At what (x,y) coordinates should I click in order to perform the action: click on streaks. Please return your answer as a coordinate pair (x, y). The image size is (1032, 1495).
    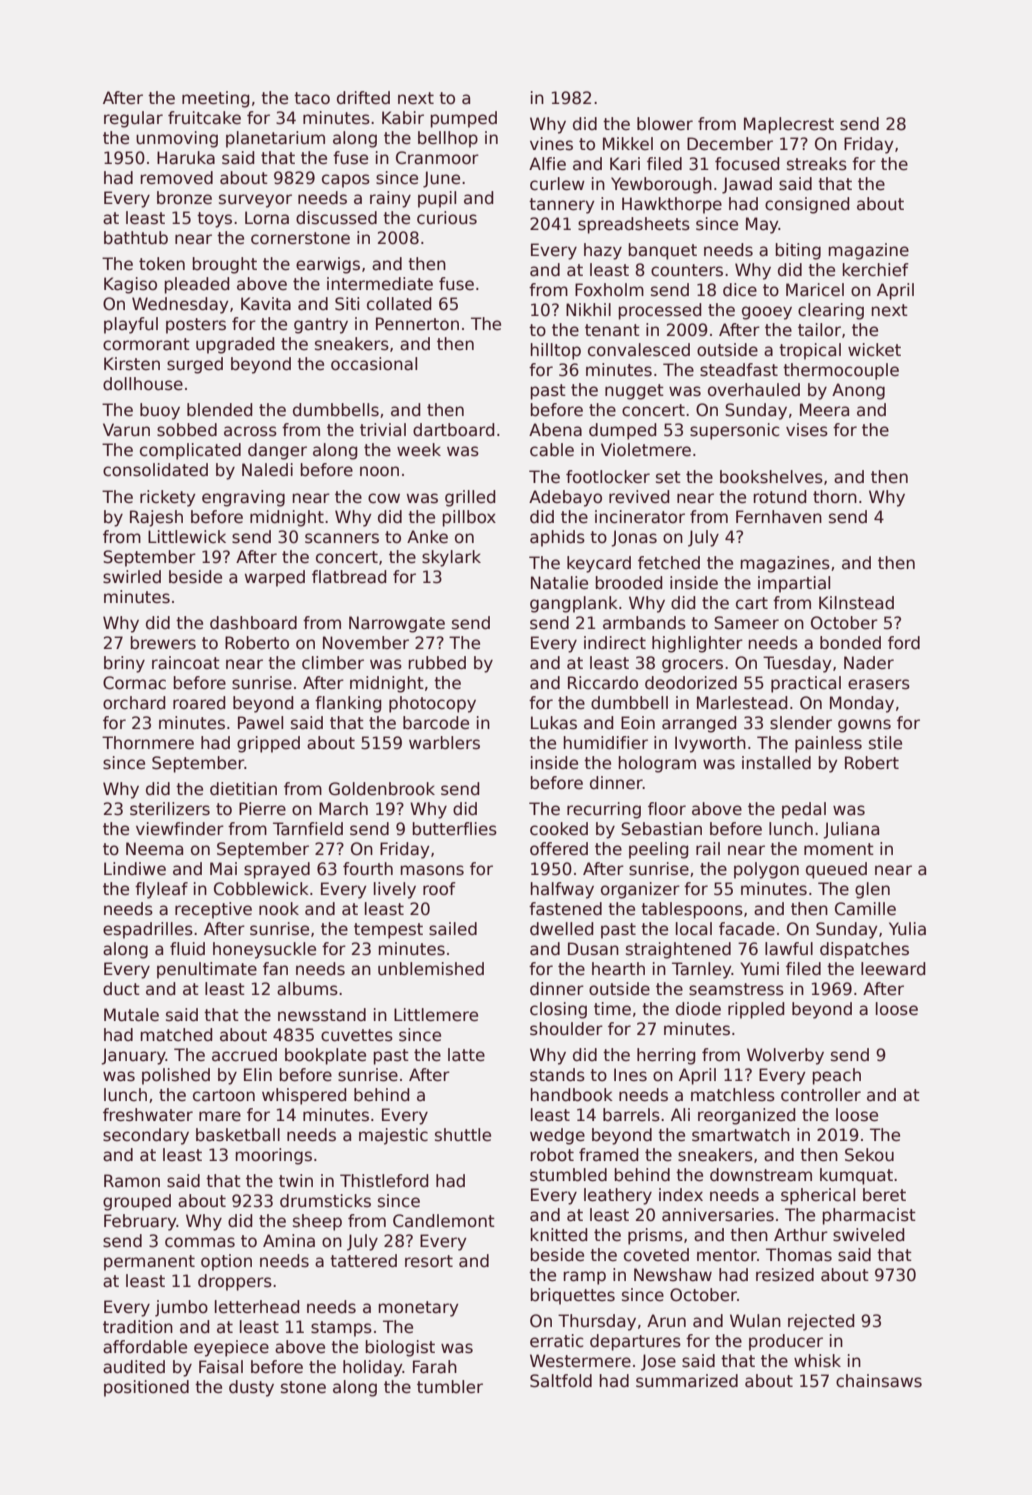
    Looking at the image, I should click on (817, 164).
